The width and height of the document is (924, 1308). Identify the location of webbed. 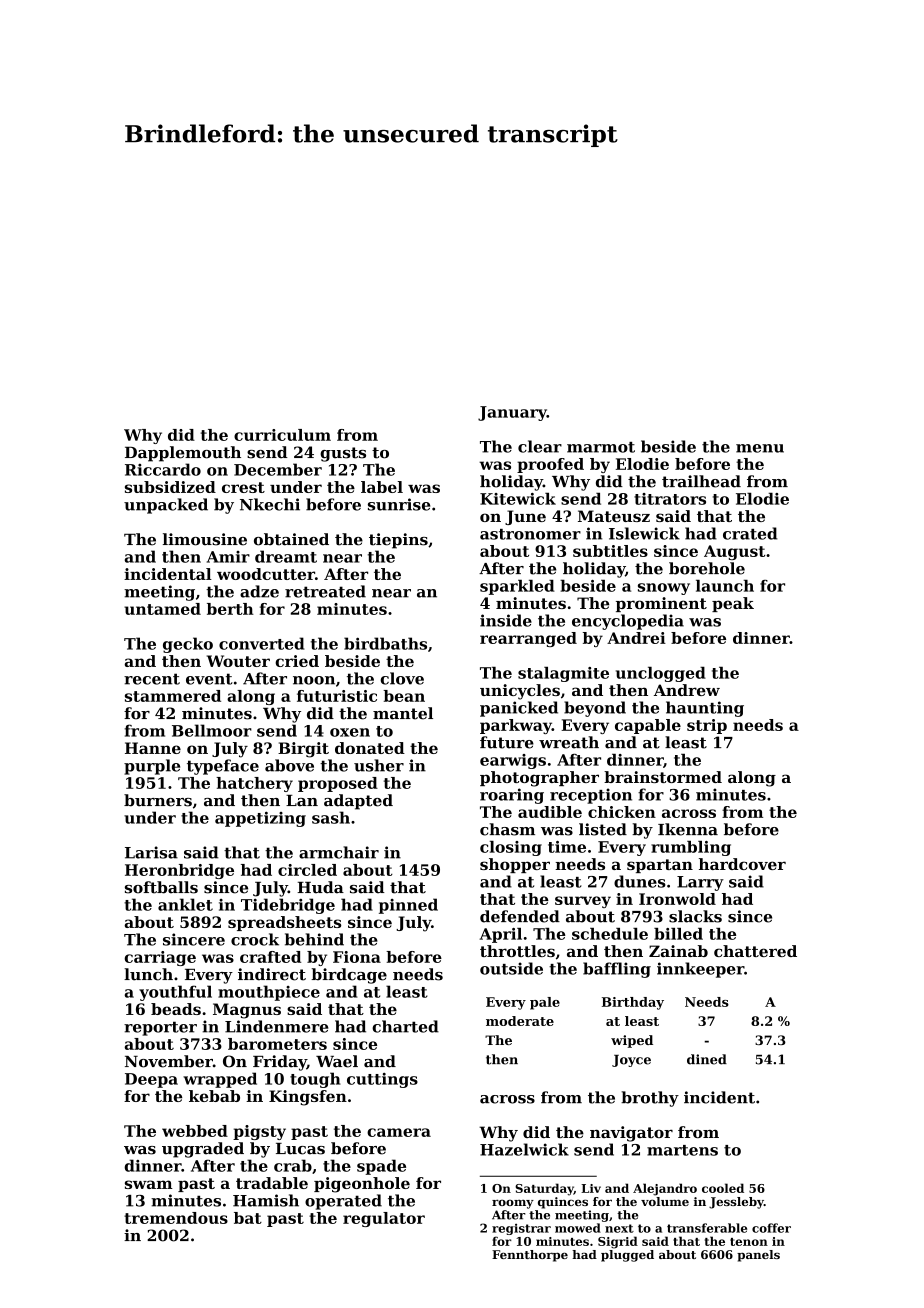
(195, 1131).
